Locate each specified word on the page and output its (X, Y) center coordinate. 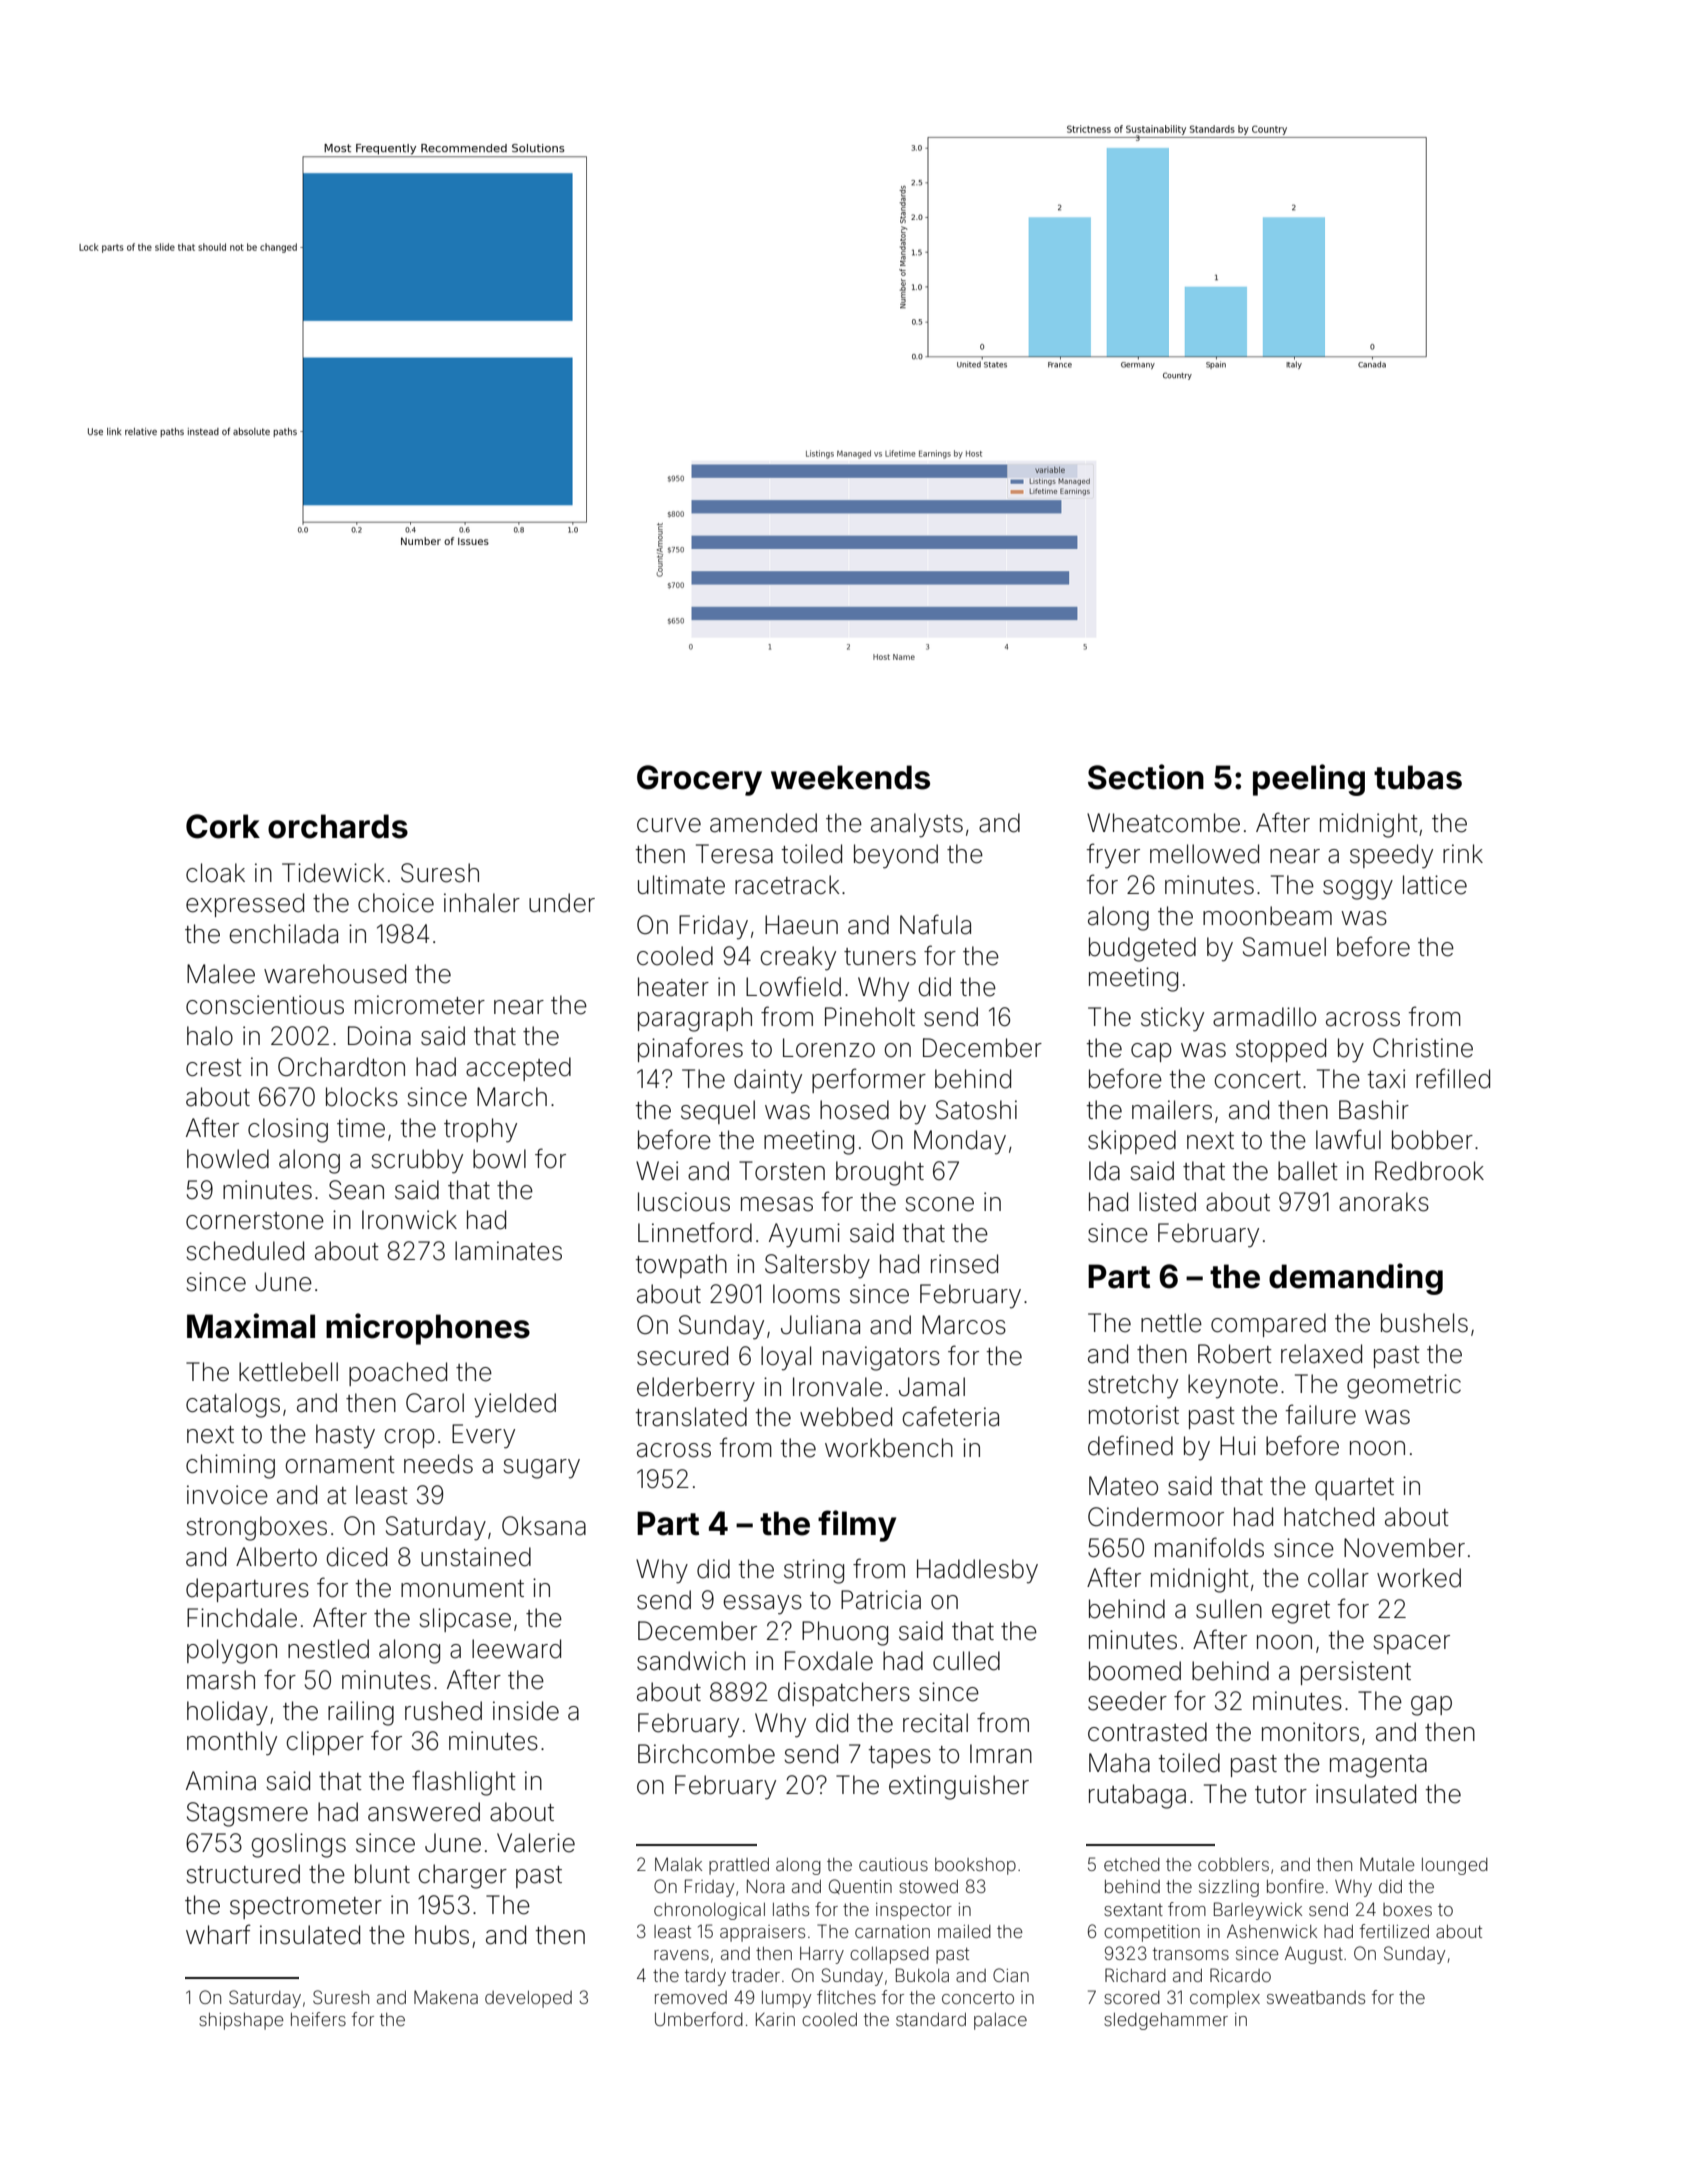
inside (526, 1711)
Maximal (251, 1326)
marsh (221, 1680)
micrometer (420, 1005)
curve (669, 825)
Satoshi (976, 1110)
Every (483, 1436)
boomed (1135, 1671)
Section (1146, 777)
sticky (1172, 1019)
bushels (1424, 1323)
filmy (857, 1526)
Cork (223, 826)
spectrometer (306, 1908)
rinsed (964, 1264)
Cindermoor (1156, 1517)
